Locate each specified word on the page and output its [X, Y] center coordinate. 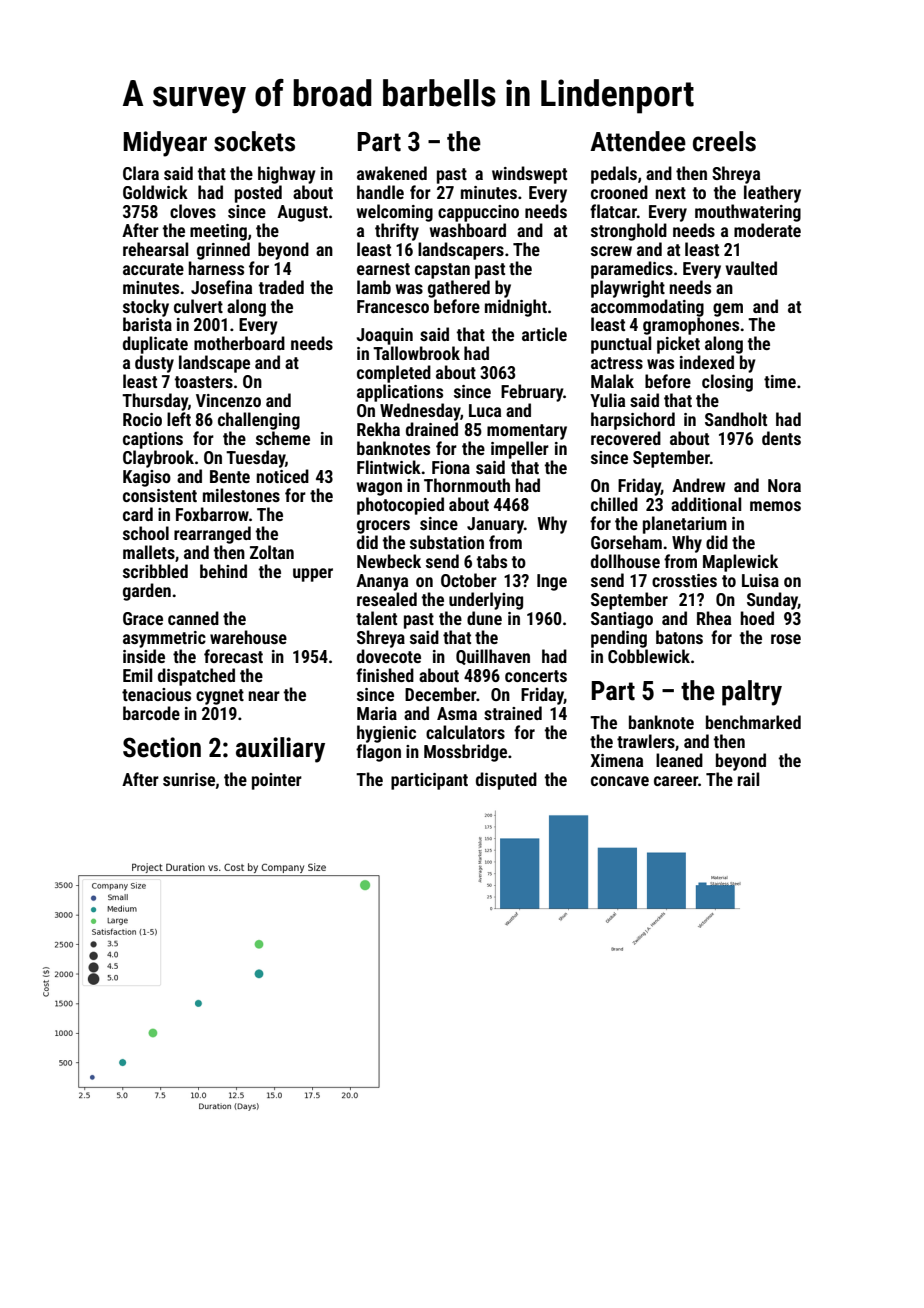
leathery [772, 194]
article [544, 334]
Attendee [638, 141]
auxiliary [280, 750]
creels [724, 141]
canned [193, 618]
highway [287, 175]
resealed [387, 599]
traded [281, 287]
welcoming [394, 213]
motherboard [239, 343]
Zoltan [272, 552]
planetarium [685, 525]
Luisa [760, 580]
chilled [614, 504]
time [780, 381]
